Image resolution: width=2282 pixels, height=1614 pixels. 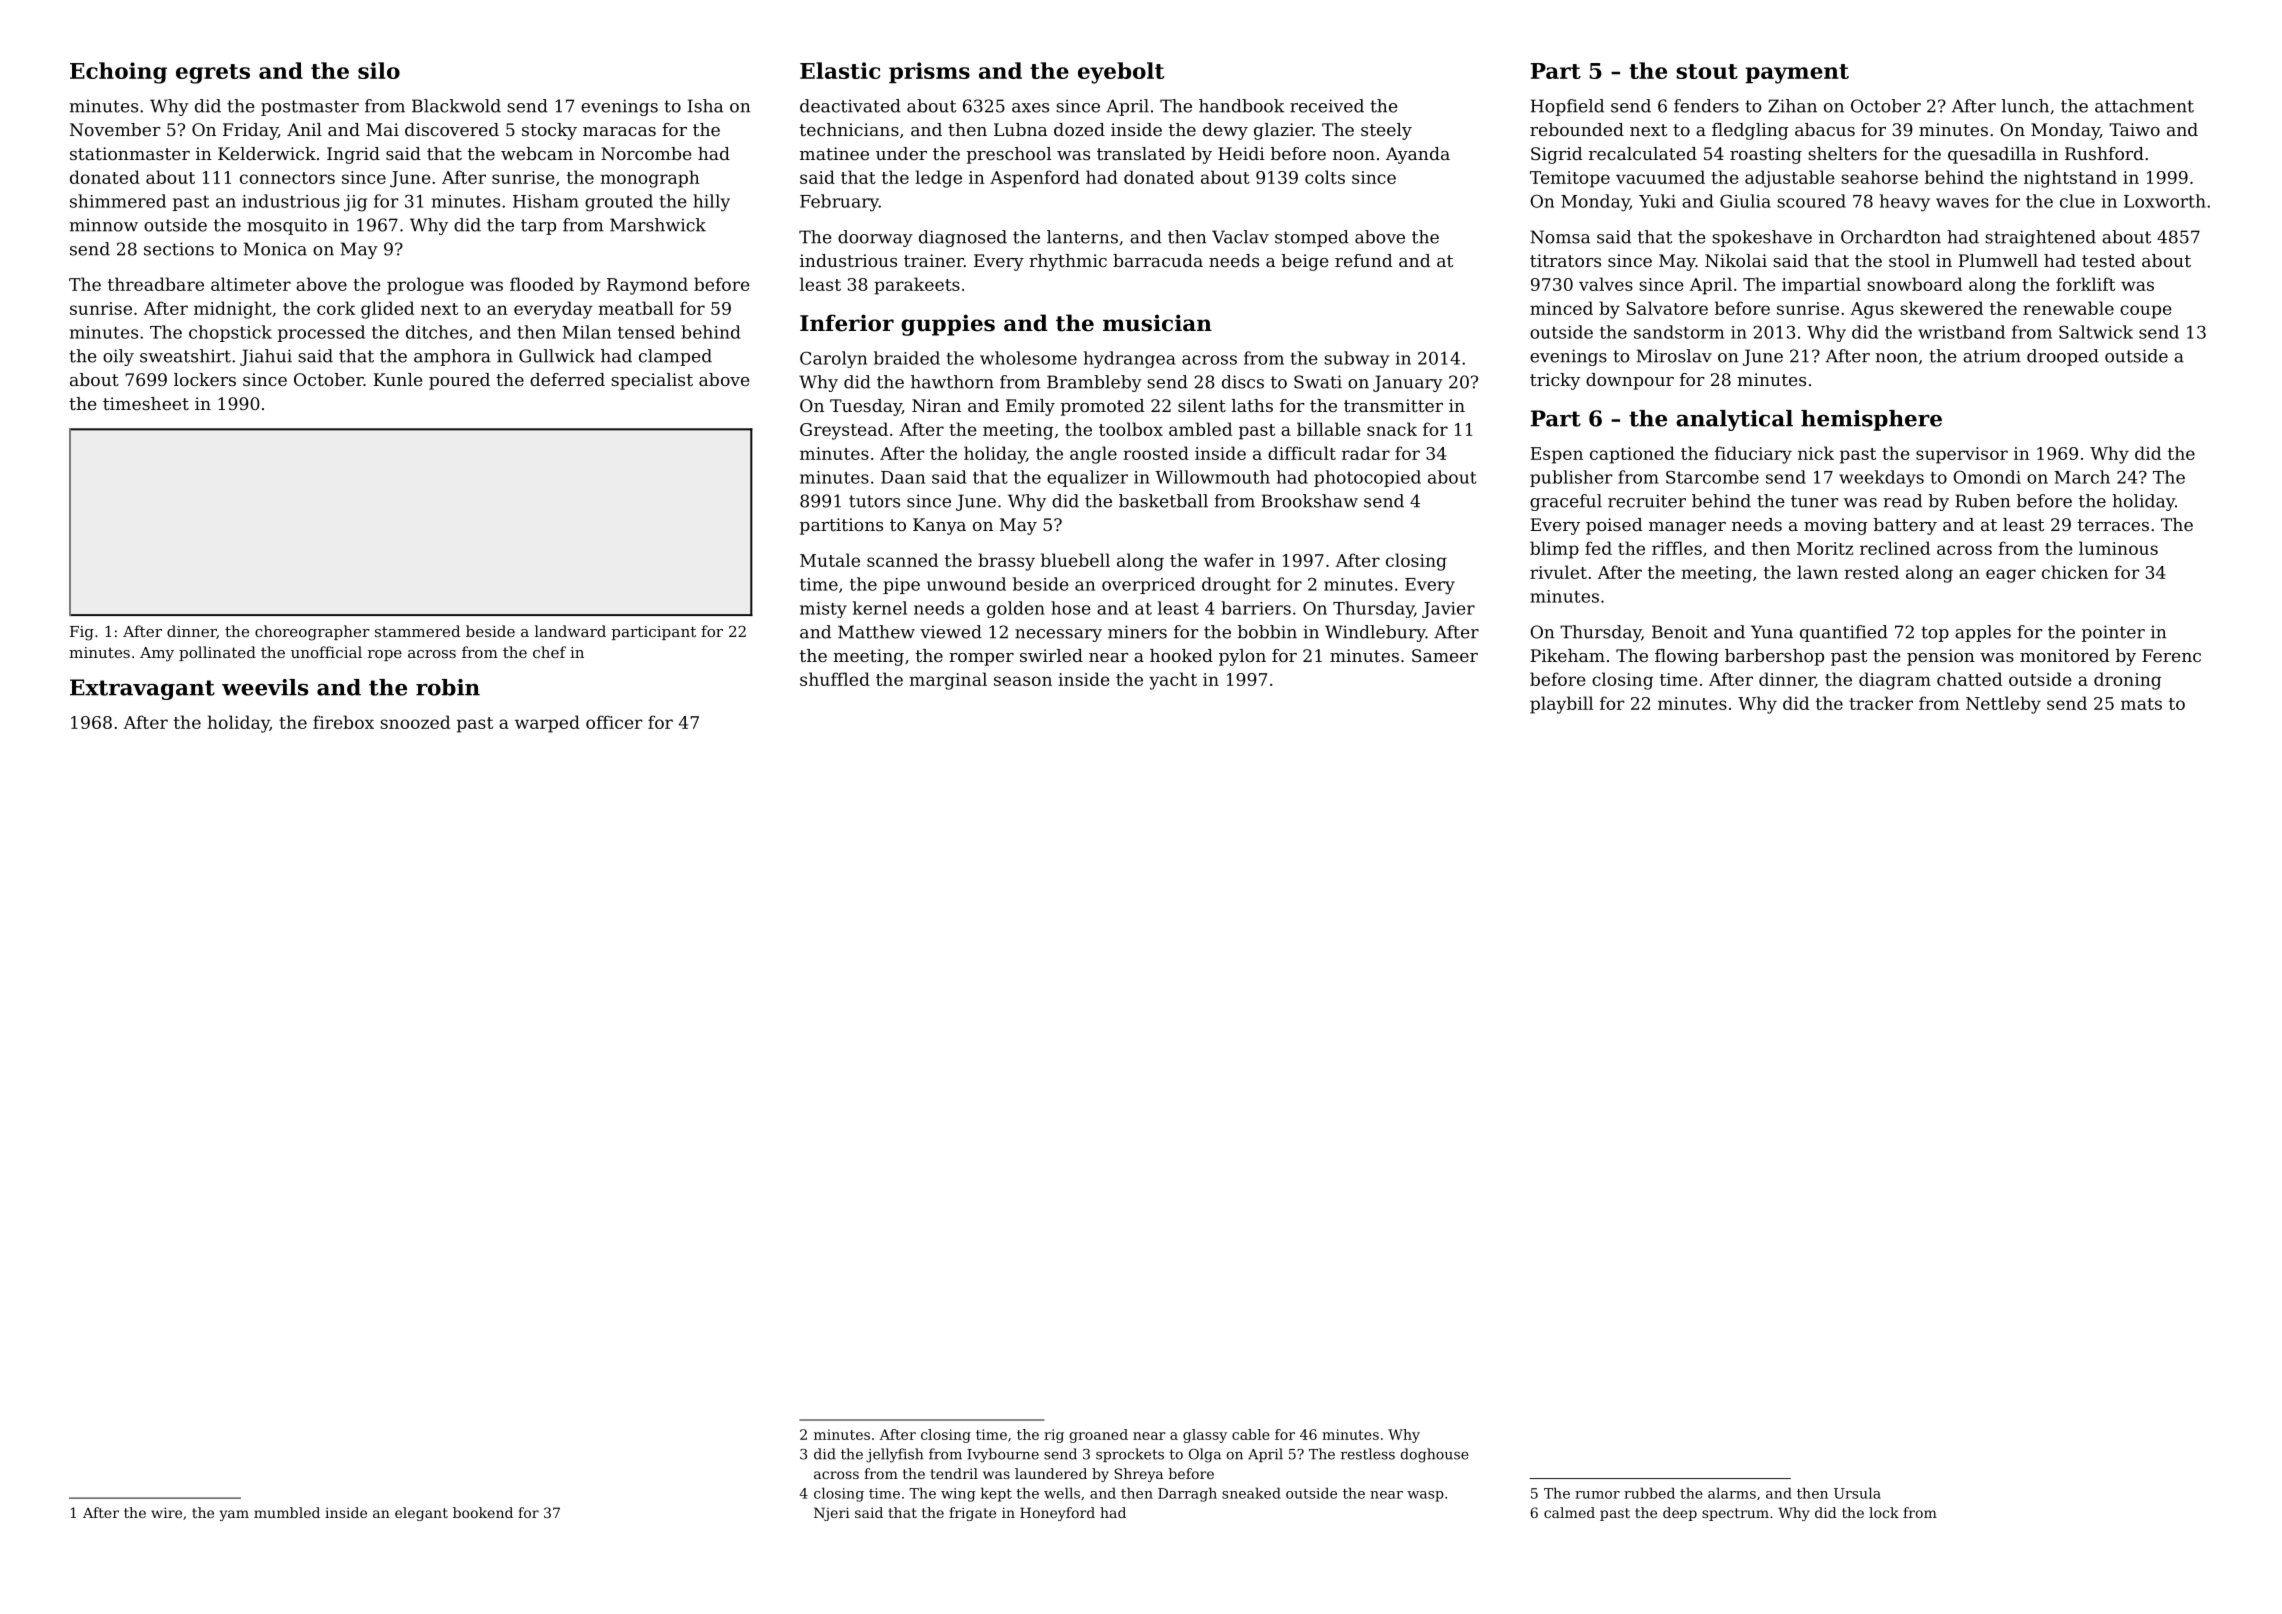 I want to click on choreographer, so click(x=312, y=633).
